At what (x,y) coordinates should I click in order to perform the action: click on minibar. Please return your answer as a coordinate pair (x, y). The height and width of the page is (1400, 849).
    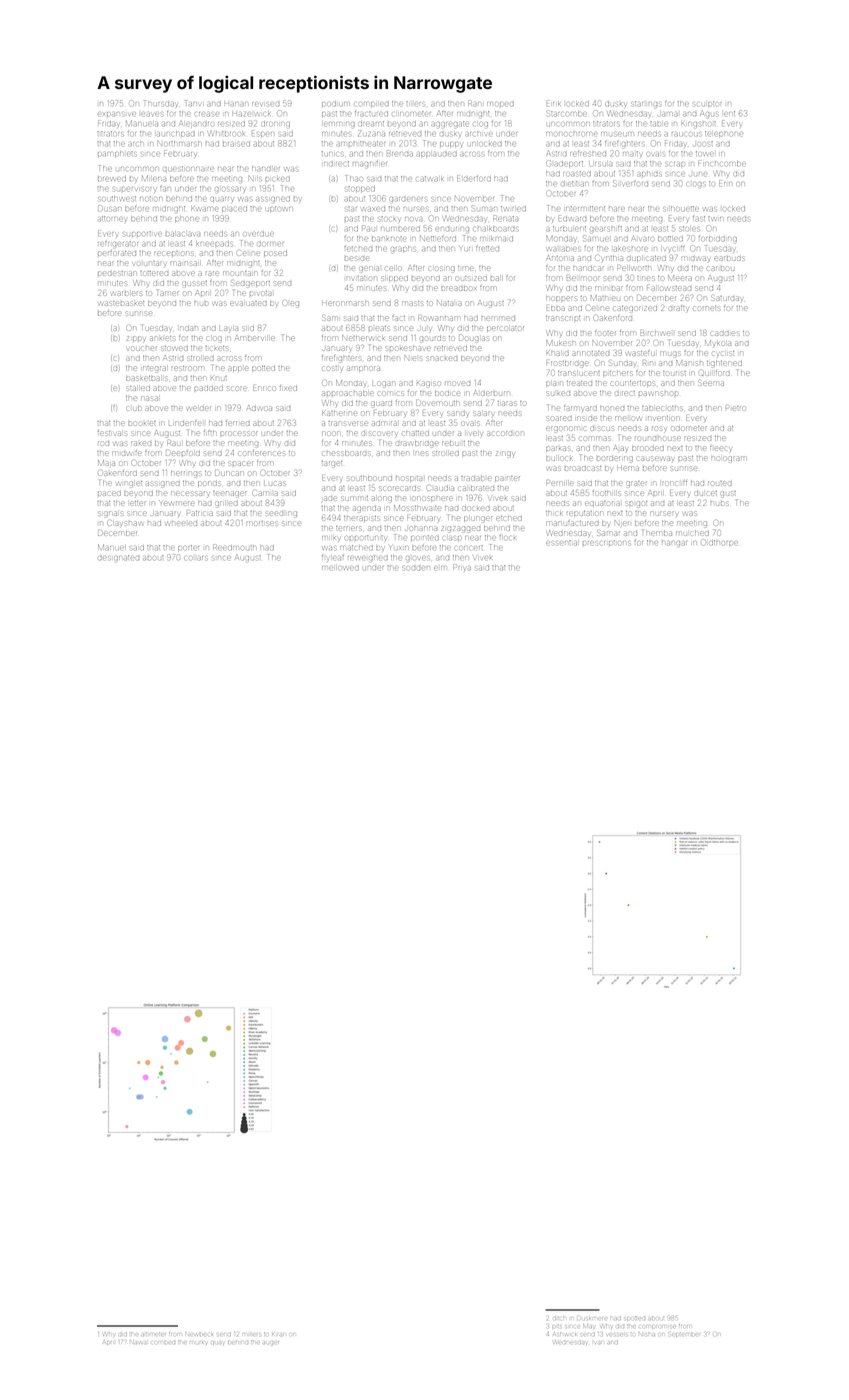
    Looking at the image, I should click on (609, 288).
